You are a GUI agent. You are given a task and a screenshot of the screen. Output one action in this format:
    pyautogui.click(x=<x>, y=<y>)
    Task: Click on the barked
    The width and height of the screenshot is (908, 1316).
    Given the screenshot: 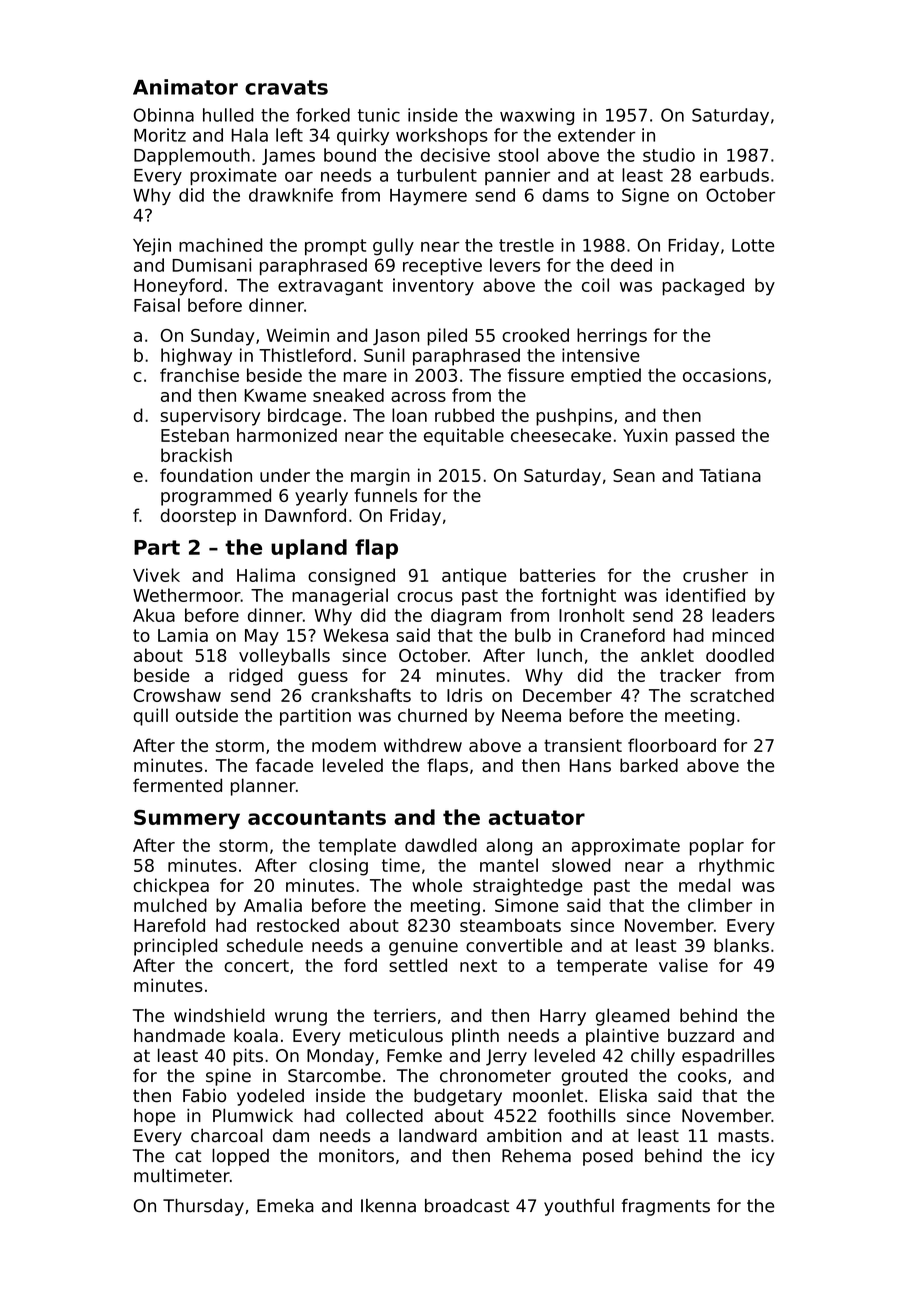 What is the action you would take?
    pyautogui.click(x=649, y=765)
